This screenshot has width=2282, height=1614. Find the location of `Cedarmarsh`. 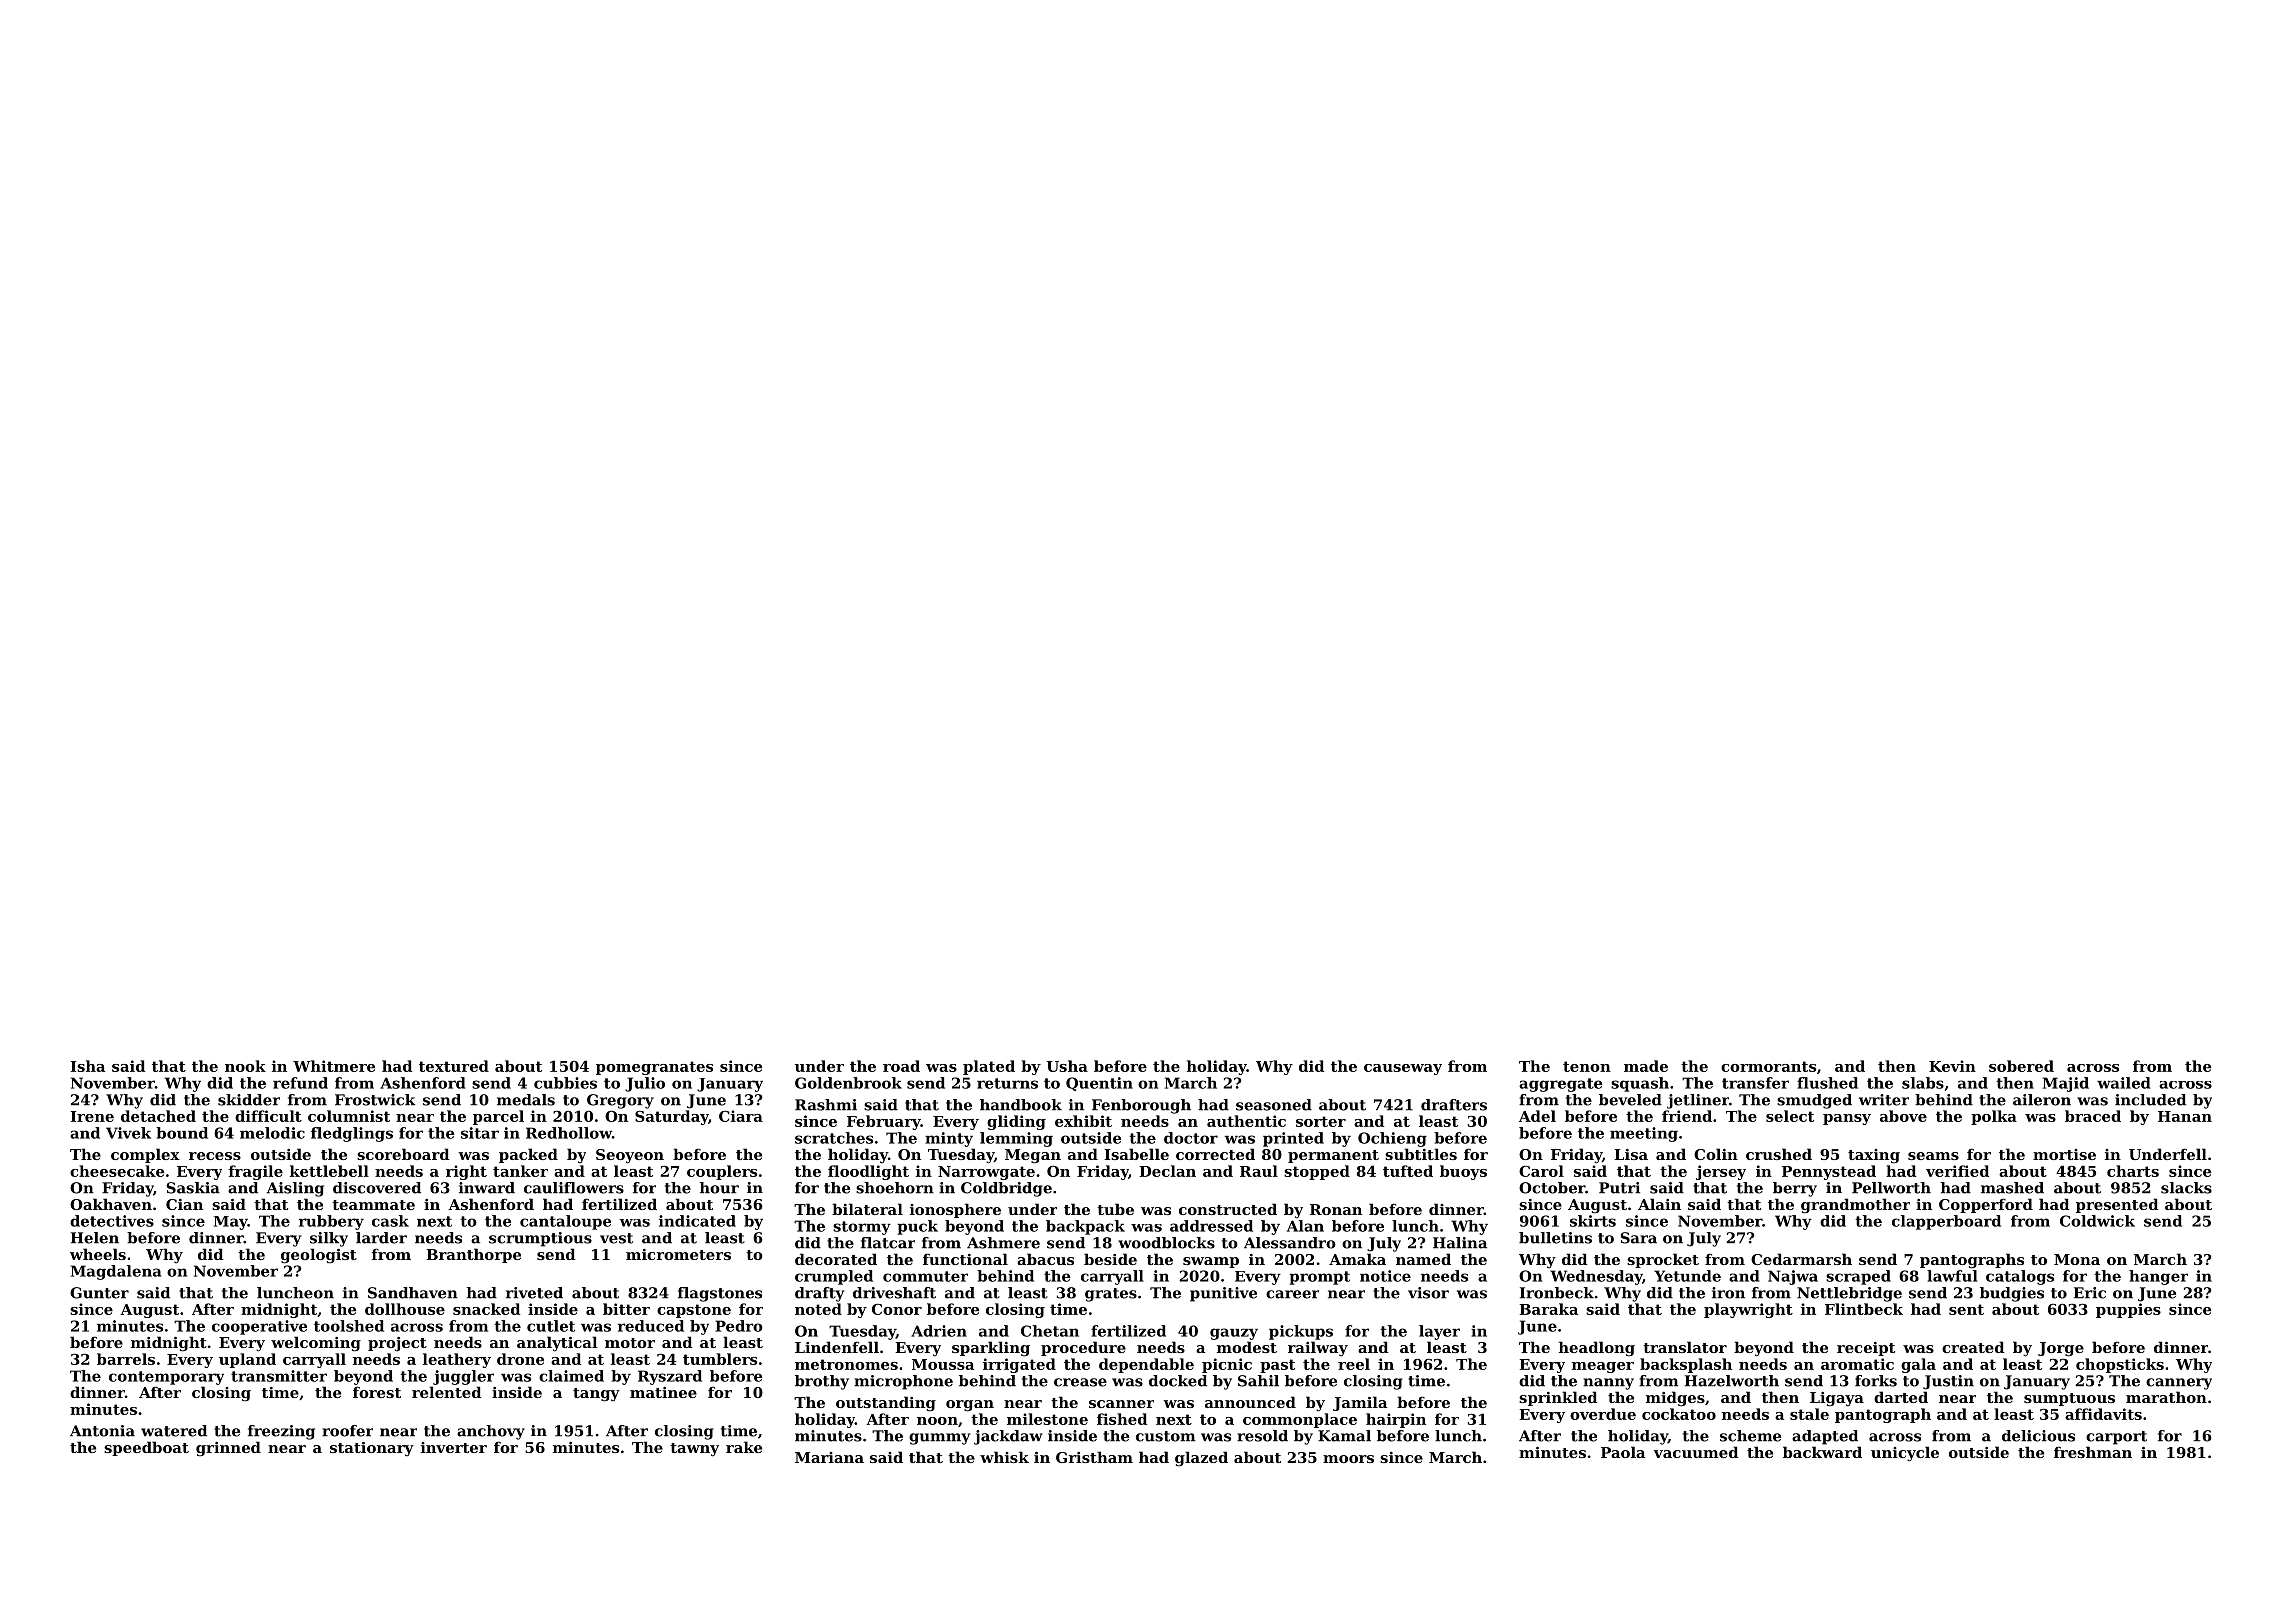

Cedarmarsh is located at coordinates (1801, 1259).
